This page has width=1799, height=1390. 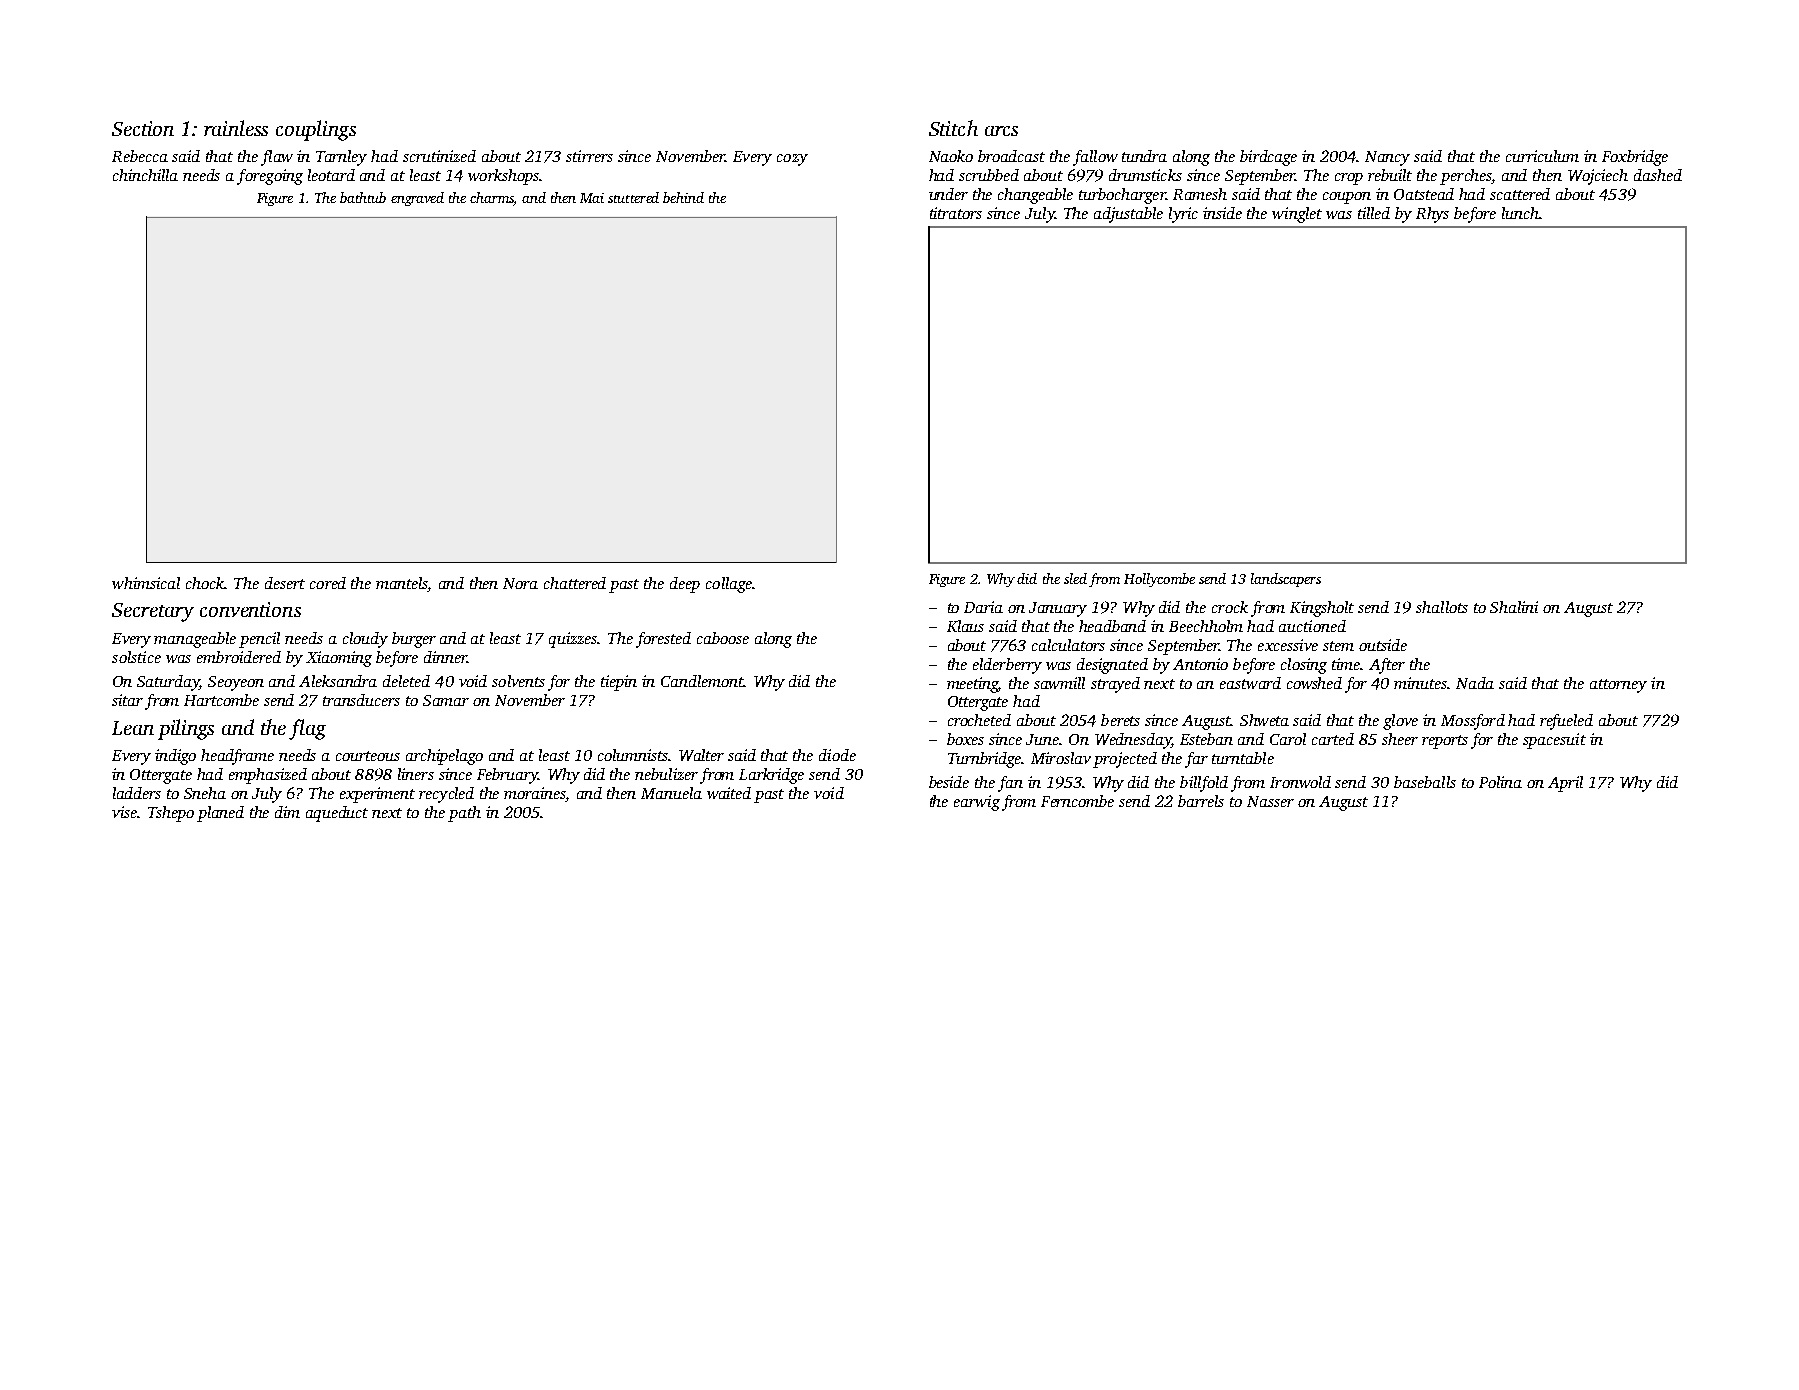 What do you see at coordinates (1270, 801) in the page?
I see `Nasser` at bounding box center [1270, 801].
